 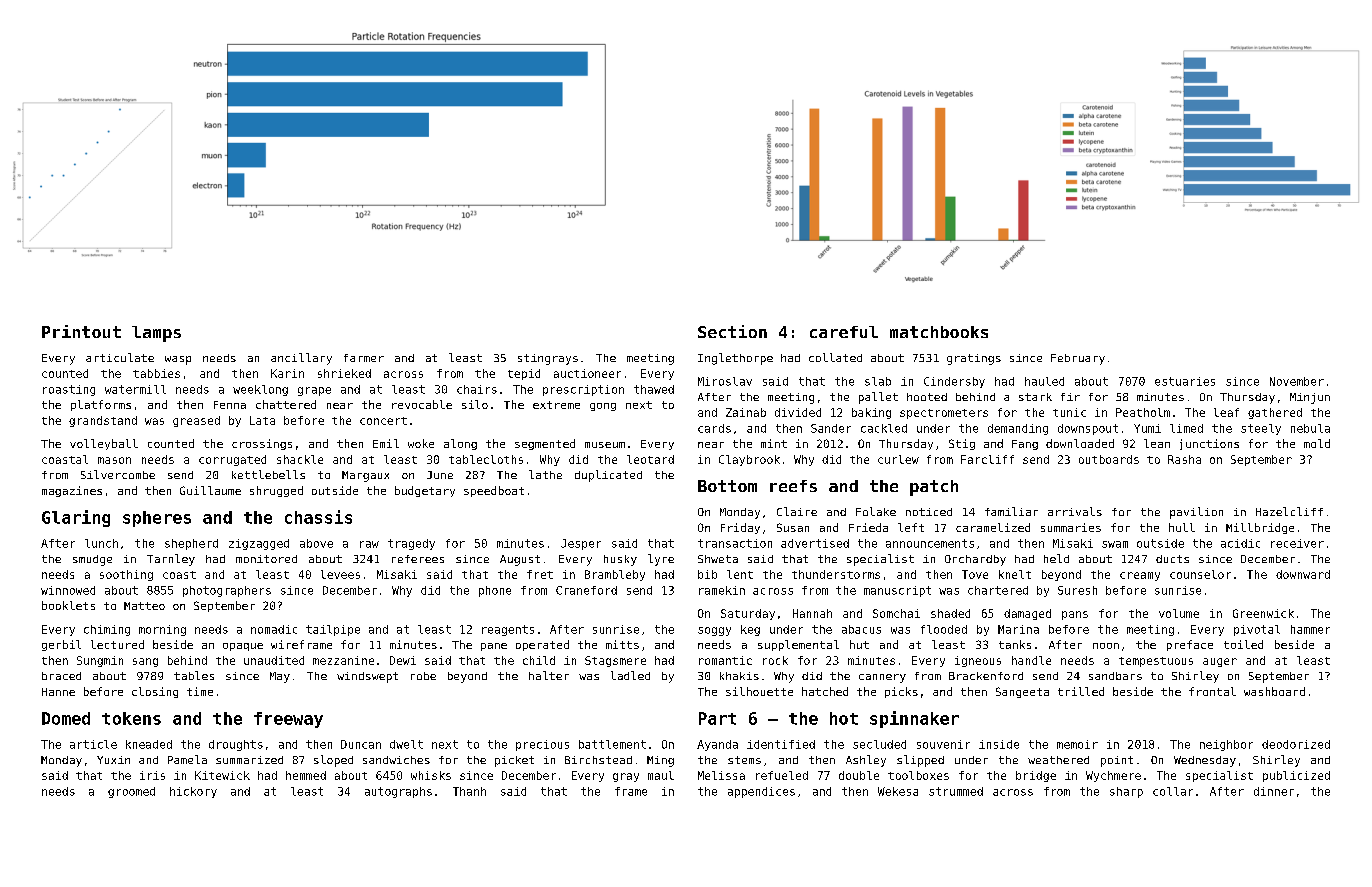 I want to click on tabbies, so click(x=156, y=373).
